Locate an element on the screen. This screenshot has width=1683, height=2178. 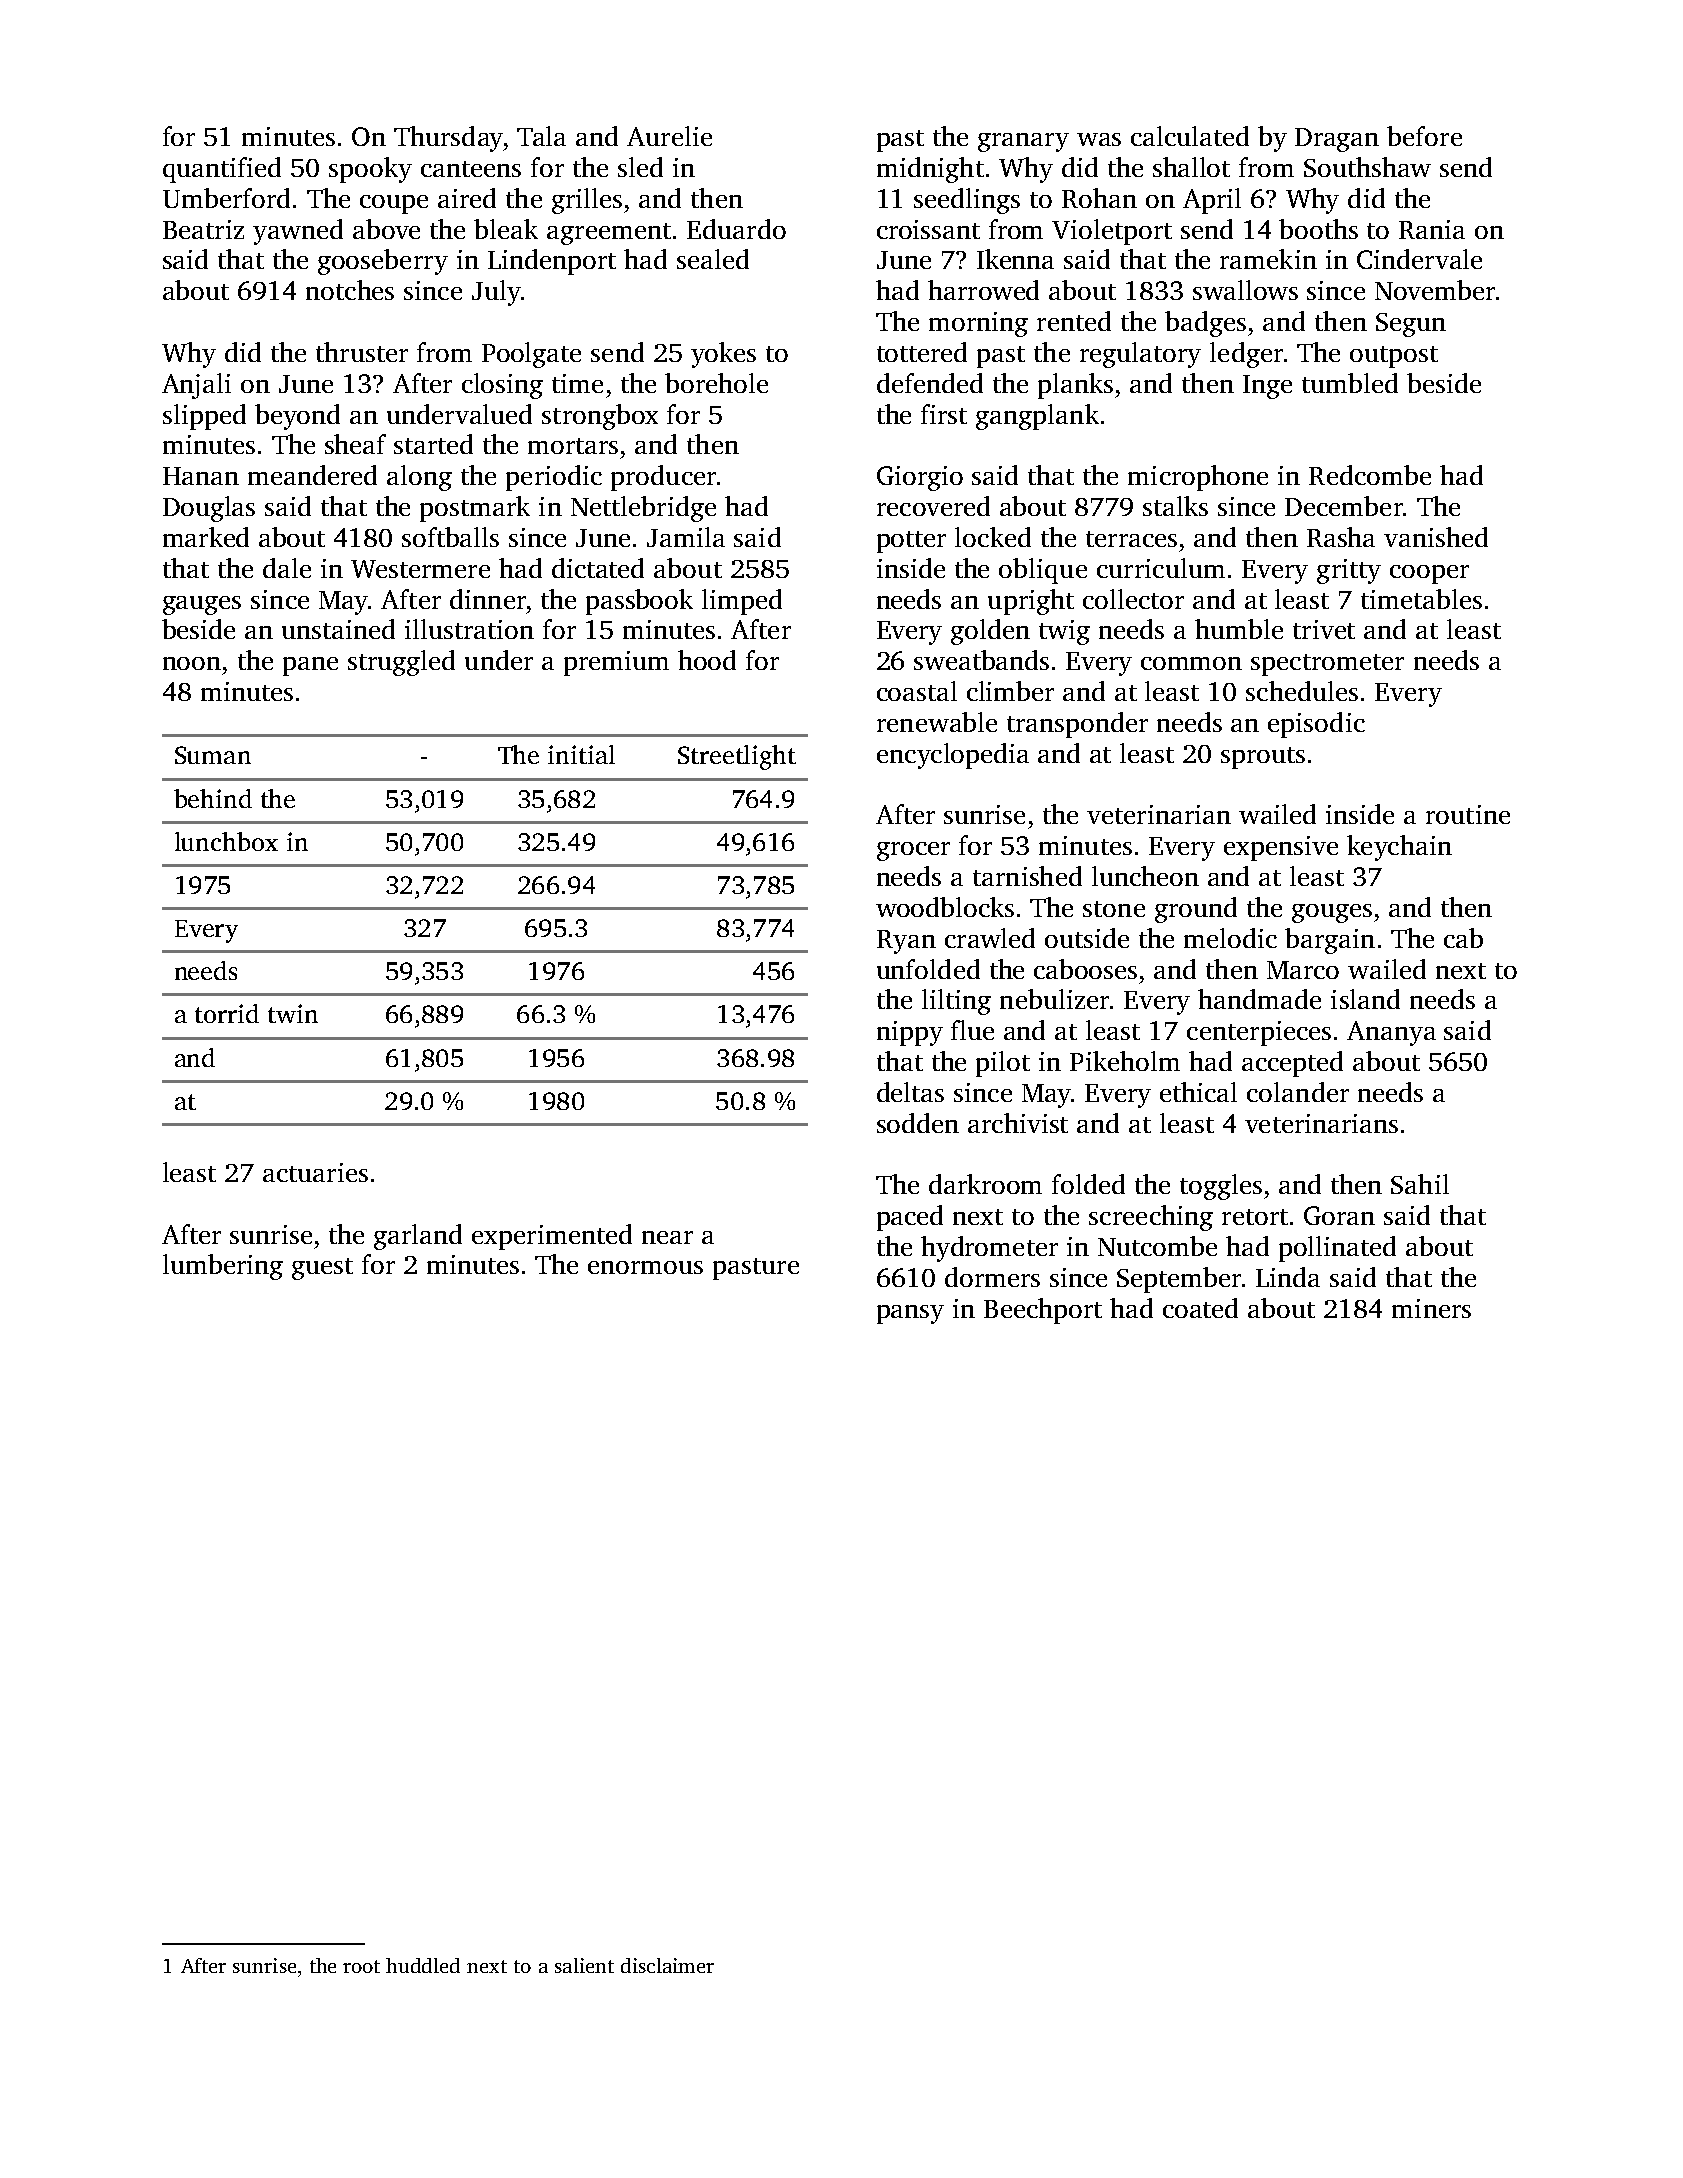
enormous is located at coordinates (645, 1267).
